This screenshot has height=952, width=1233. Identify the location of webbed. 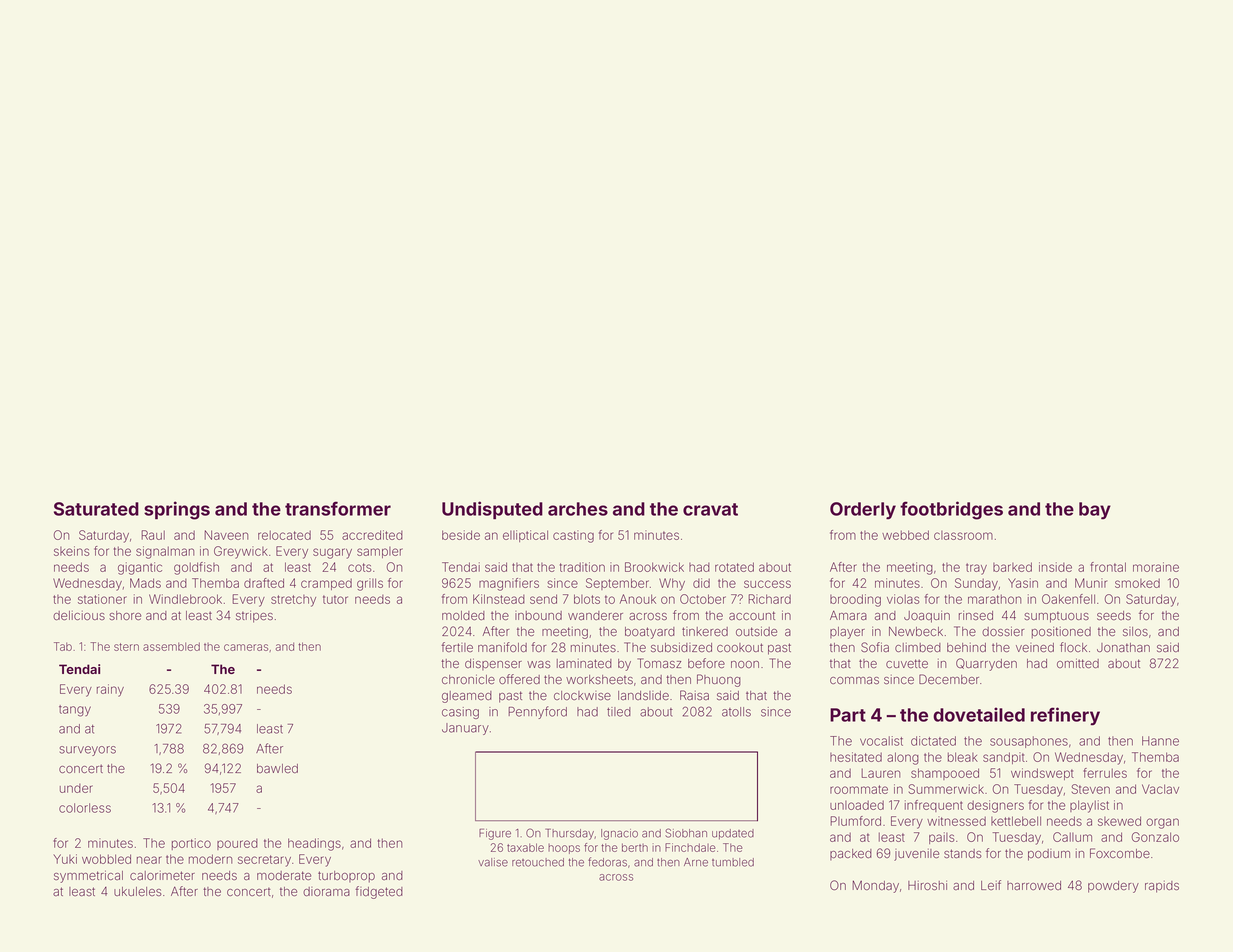
(905, 535).
